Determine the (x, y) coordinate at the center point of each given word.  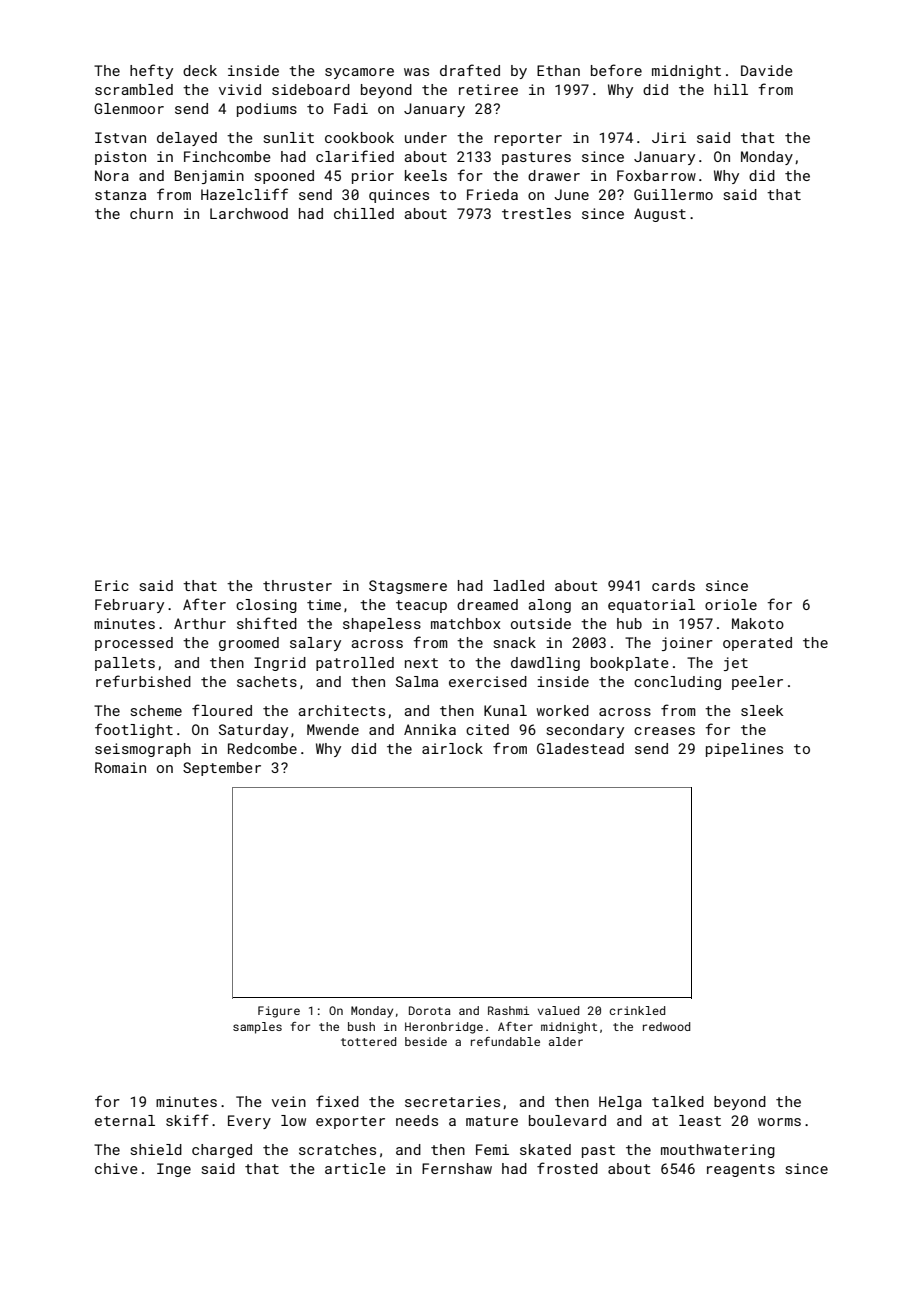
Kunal (505, 710)
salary (315, 644)
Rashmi (508, 1010)
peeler (757, 683)
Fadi (351, 108)
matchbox (466, 623)
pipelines (744, 750)
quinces (399, 196)
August (660, 215)
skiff (187, 1120)
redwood (666, 1026)
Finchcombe (227, 156)
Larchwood (249, 213)
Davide (767, 70)
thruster (297, 585)
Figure (279, 1012)
